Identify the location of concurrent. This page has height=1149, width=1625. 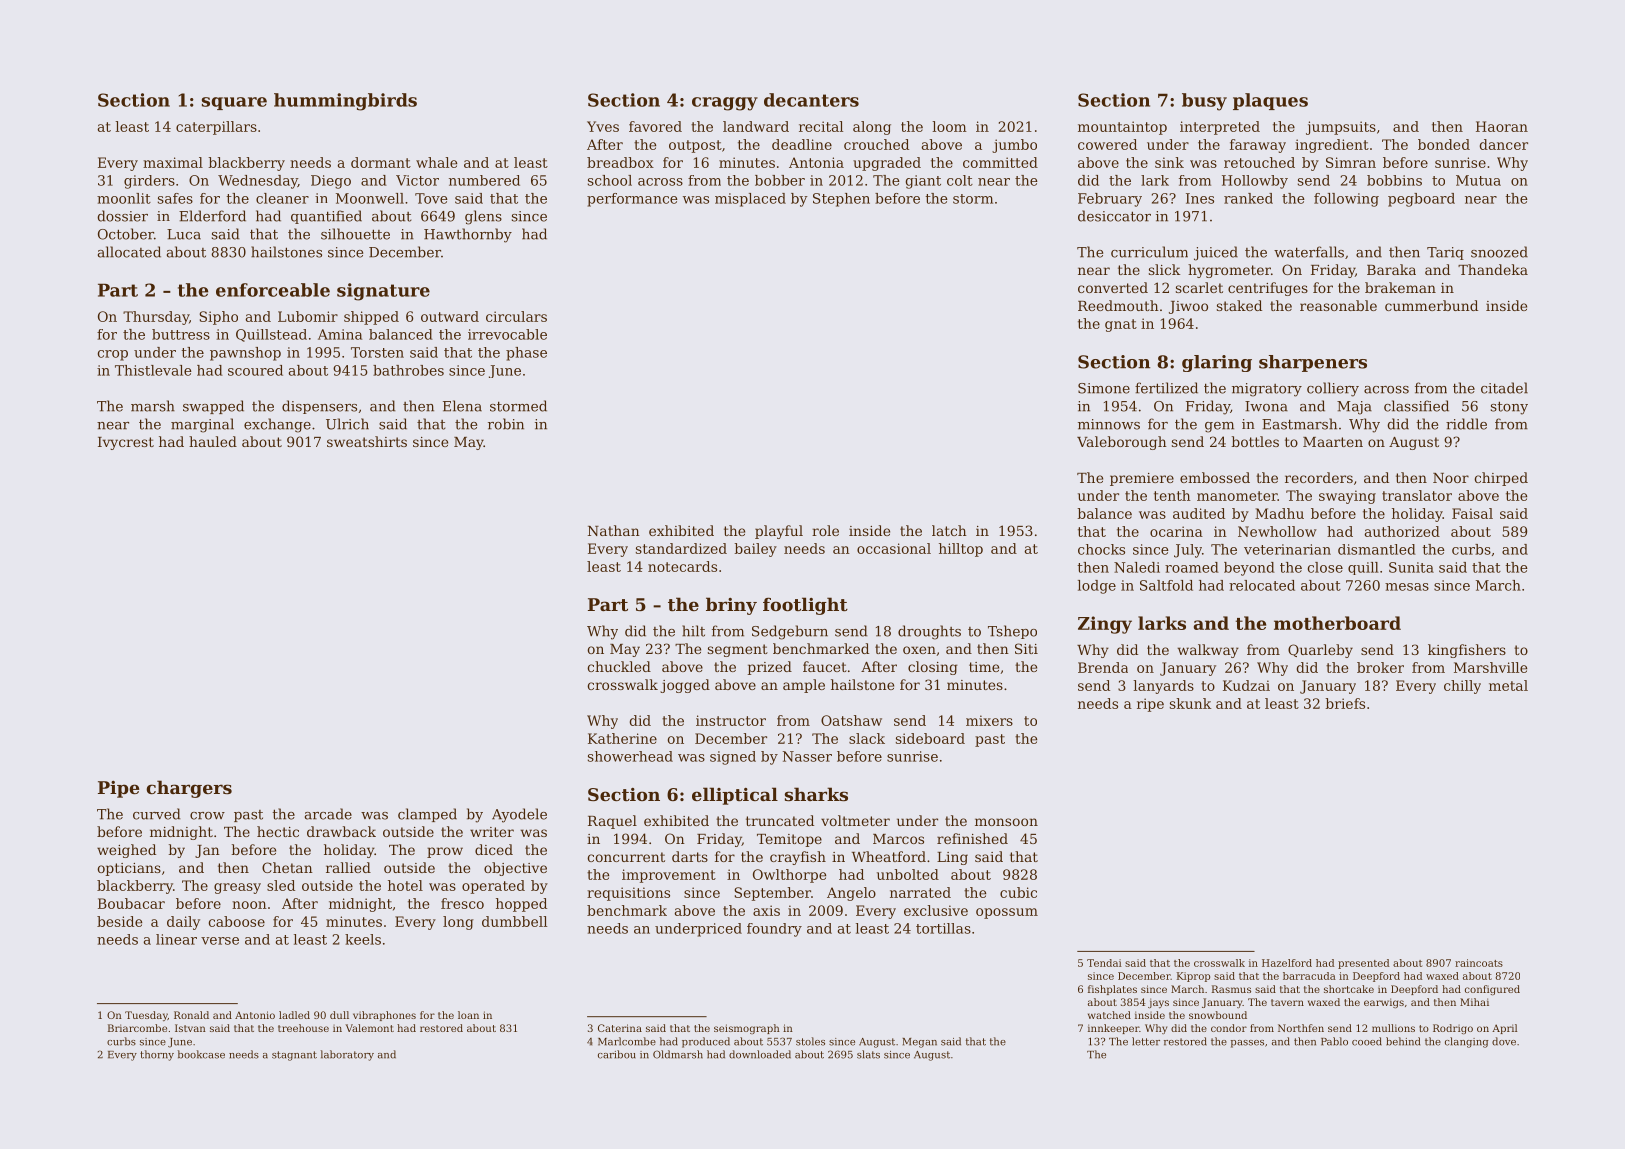
(626, 857).
